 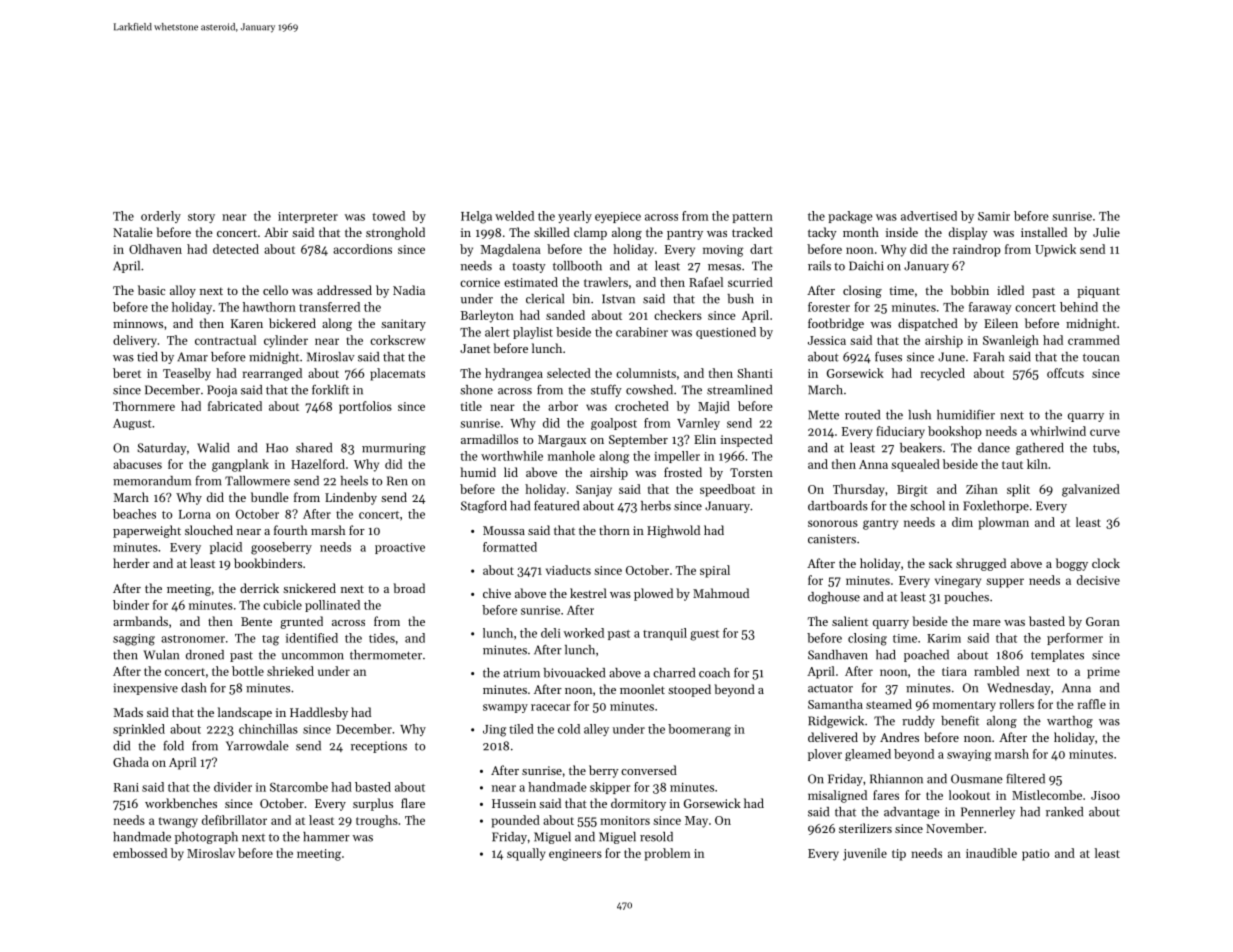 I want to click on curve, so click(x=1105, y=432).
